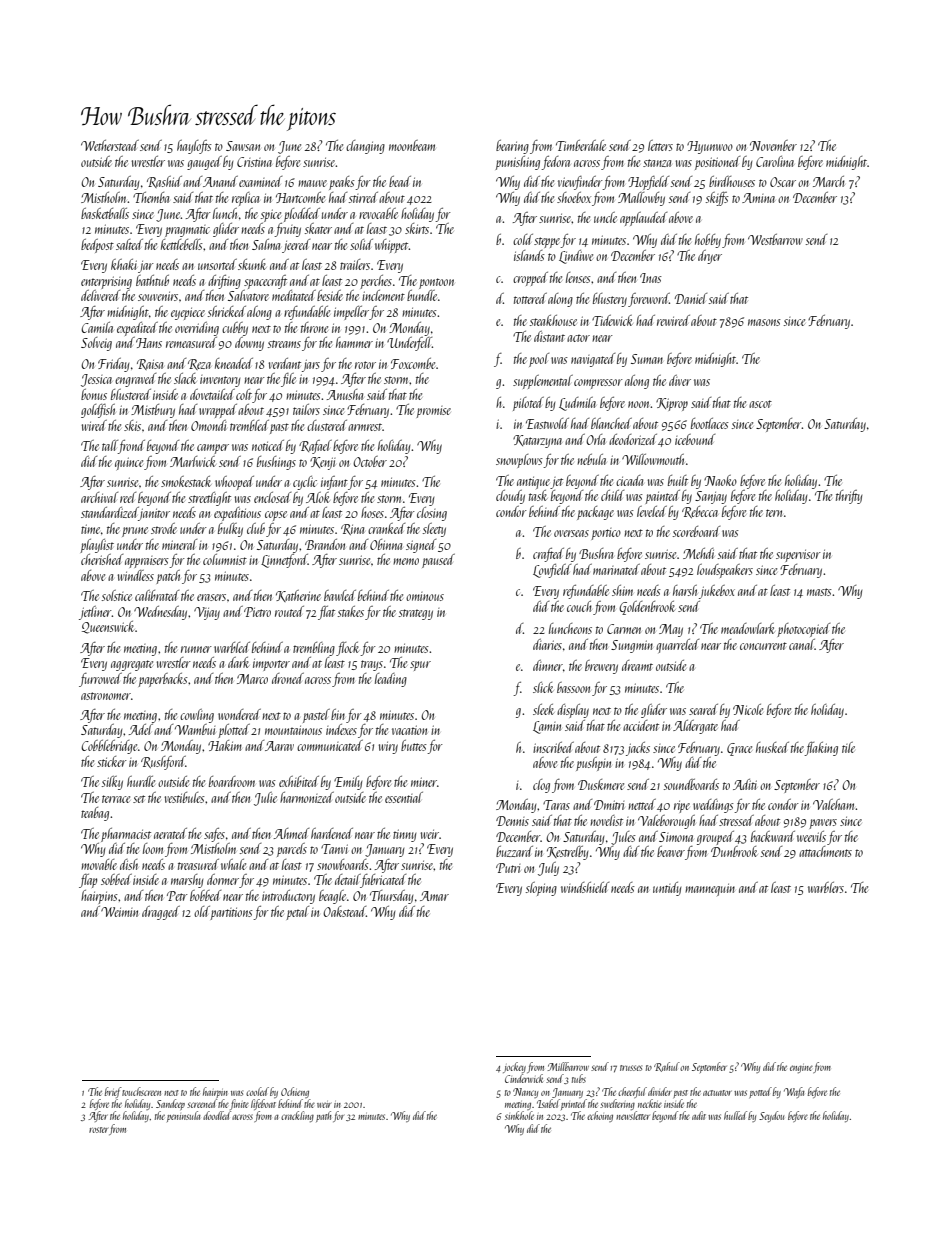 This screenshot has width=952, height=1233. I want to click on positioned, so click(717, 163).
